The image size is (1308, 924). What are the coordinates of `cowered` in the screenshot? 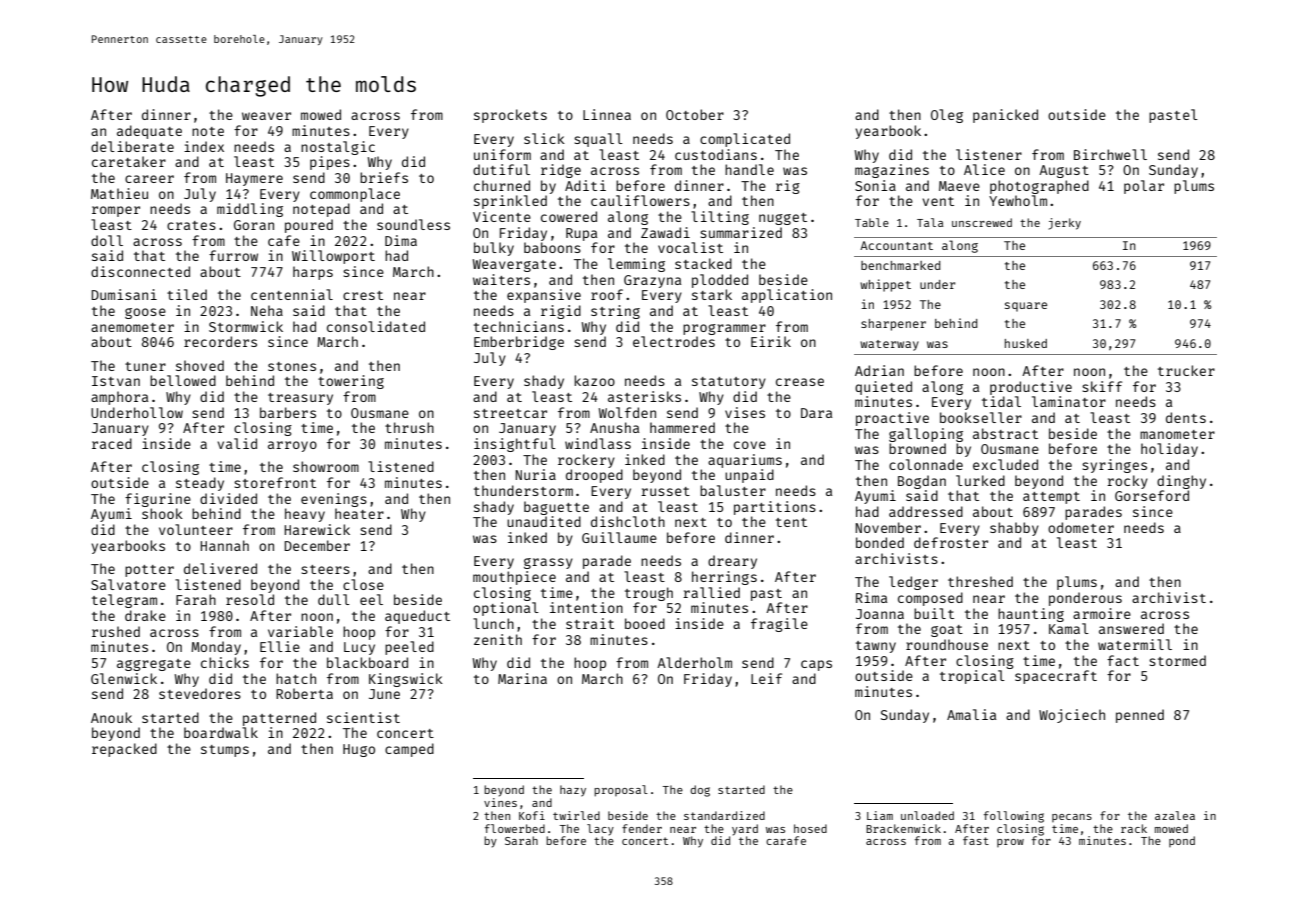 It's located at (569, 216).
